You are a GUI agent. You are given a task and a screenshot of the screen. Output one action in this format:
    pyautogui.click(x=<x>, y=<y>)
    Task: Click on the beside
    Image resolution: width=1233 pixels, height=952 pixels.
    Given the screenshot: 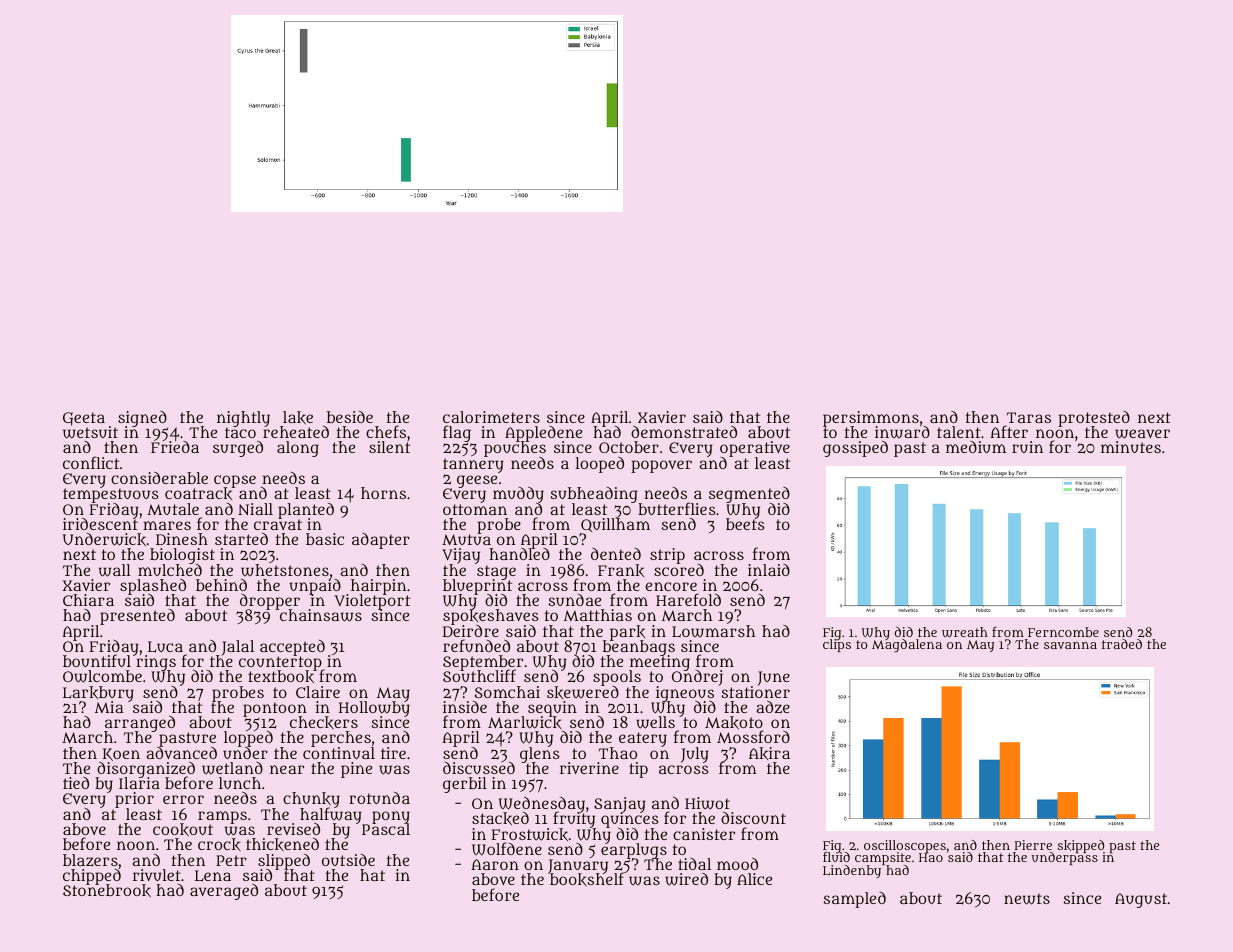 What is the action you would take?
    pyautogui.click(x=350, y=417)
